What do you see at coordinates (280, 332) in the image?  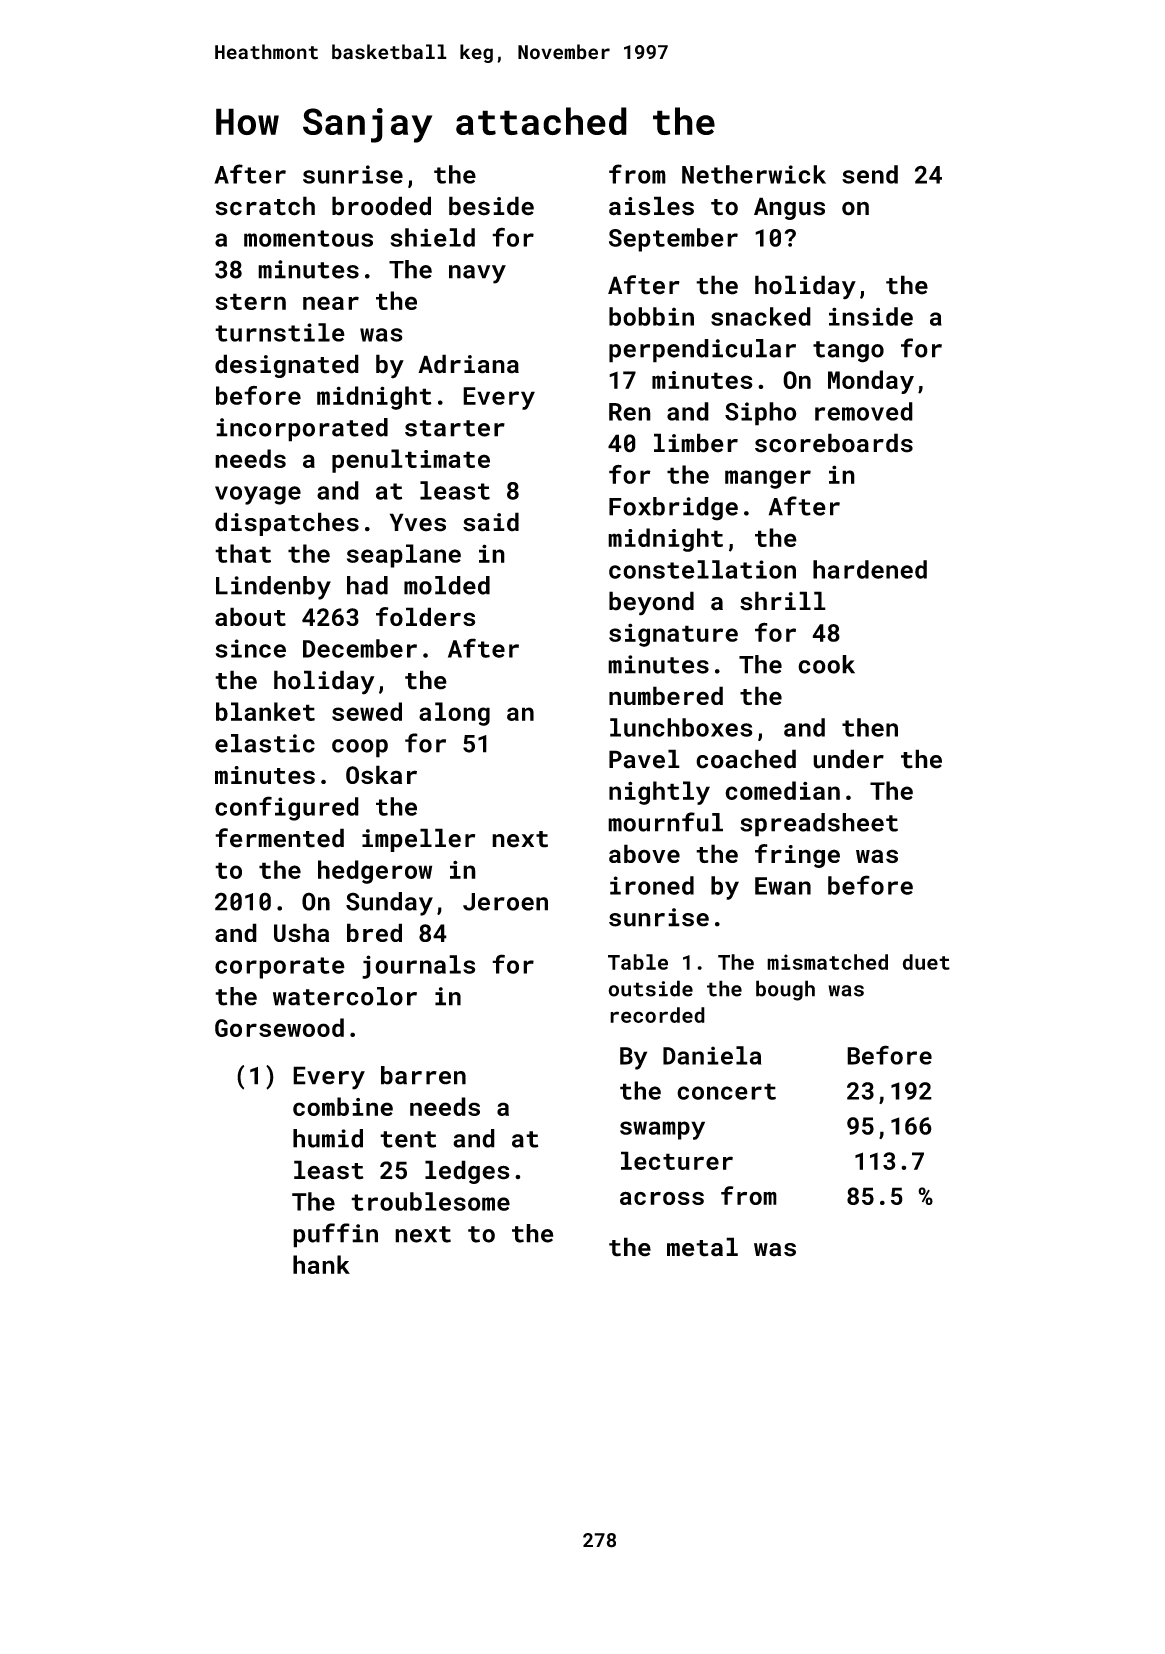 I see `turnstile` at bounding box center [280, 332].
